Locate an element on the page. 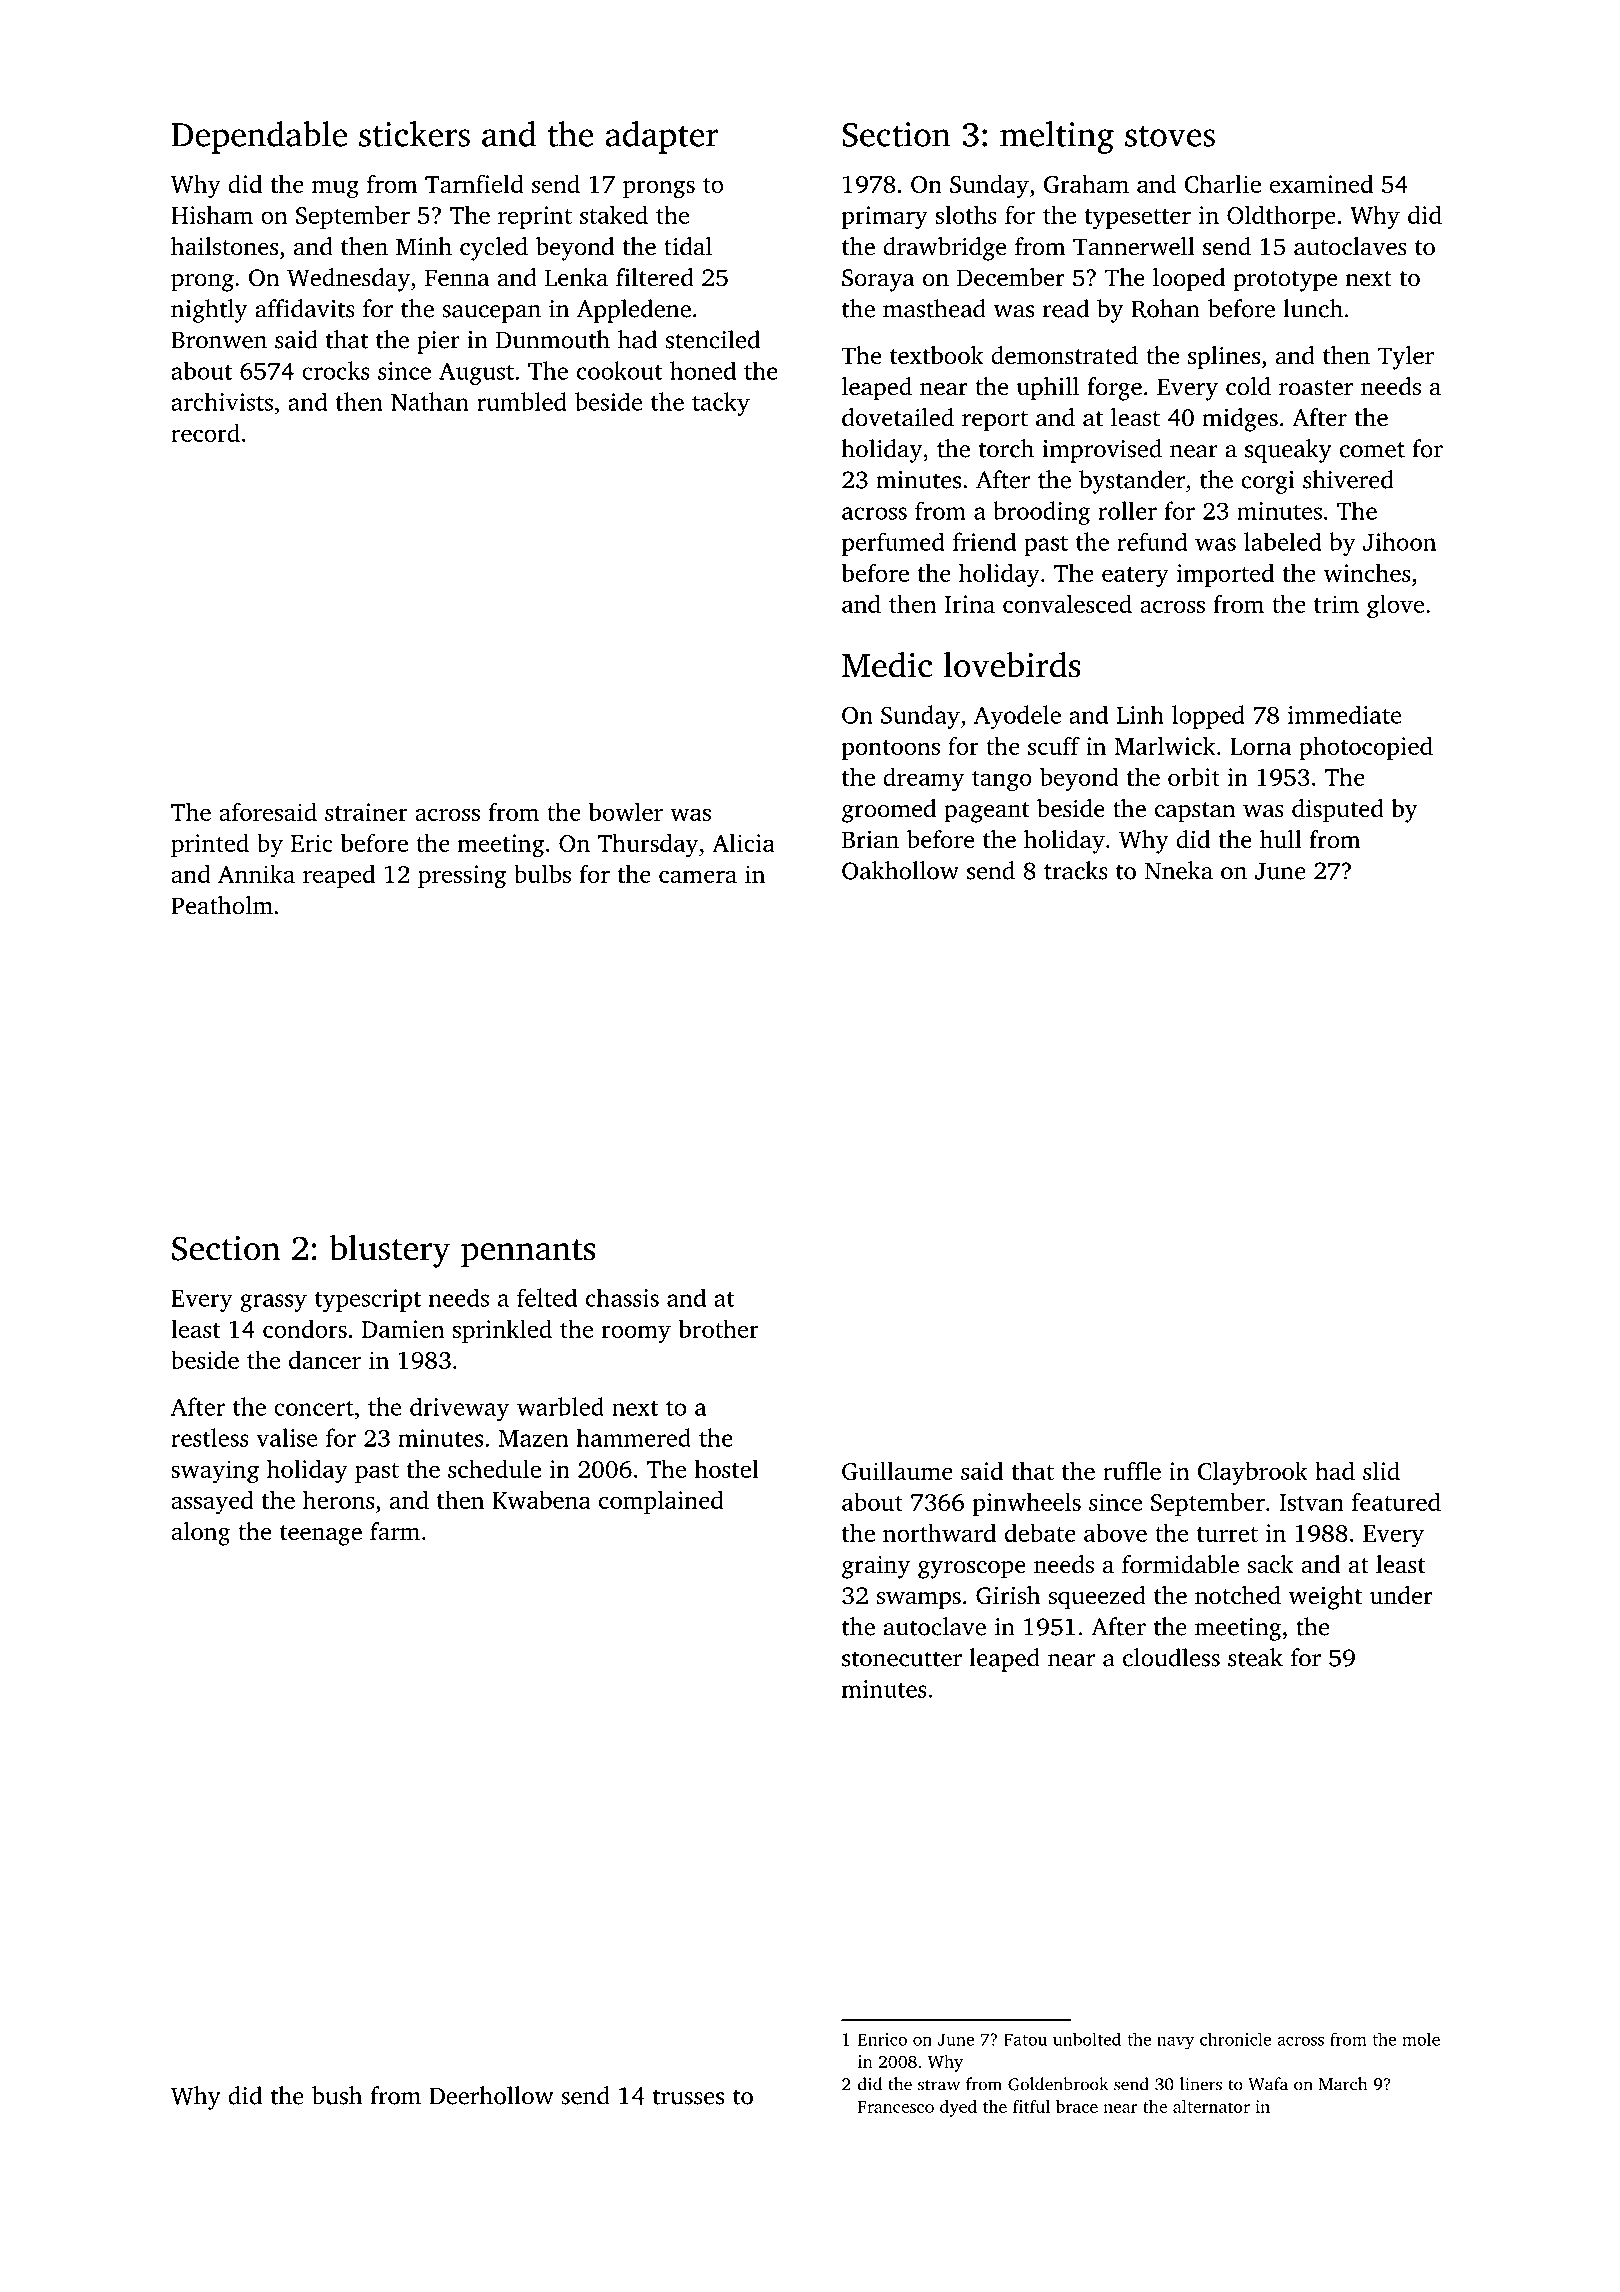  immediate is located at coordinates (1344, 714).
